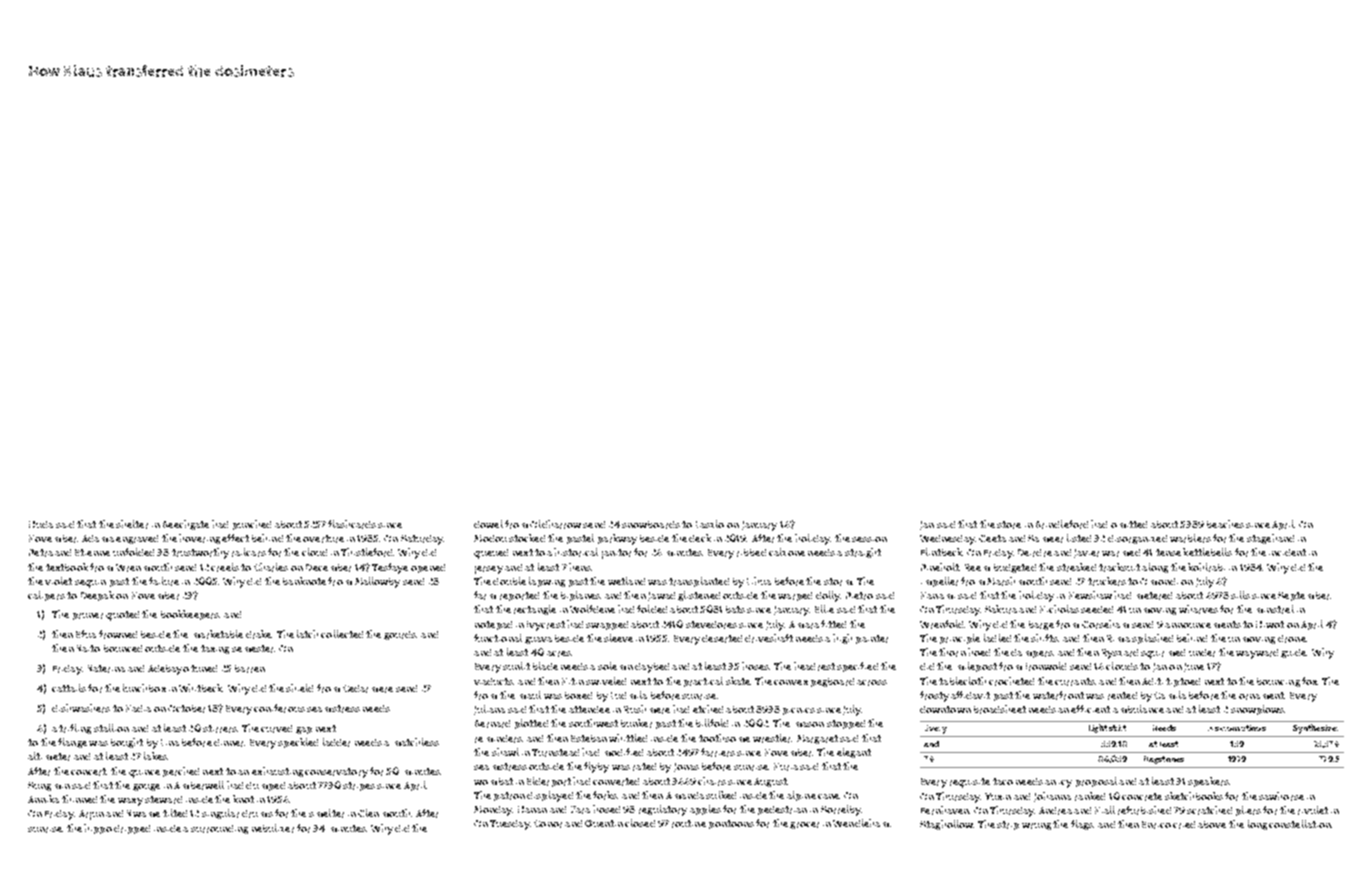  I want to click on constellation, so click(1300, 824).
